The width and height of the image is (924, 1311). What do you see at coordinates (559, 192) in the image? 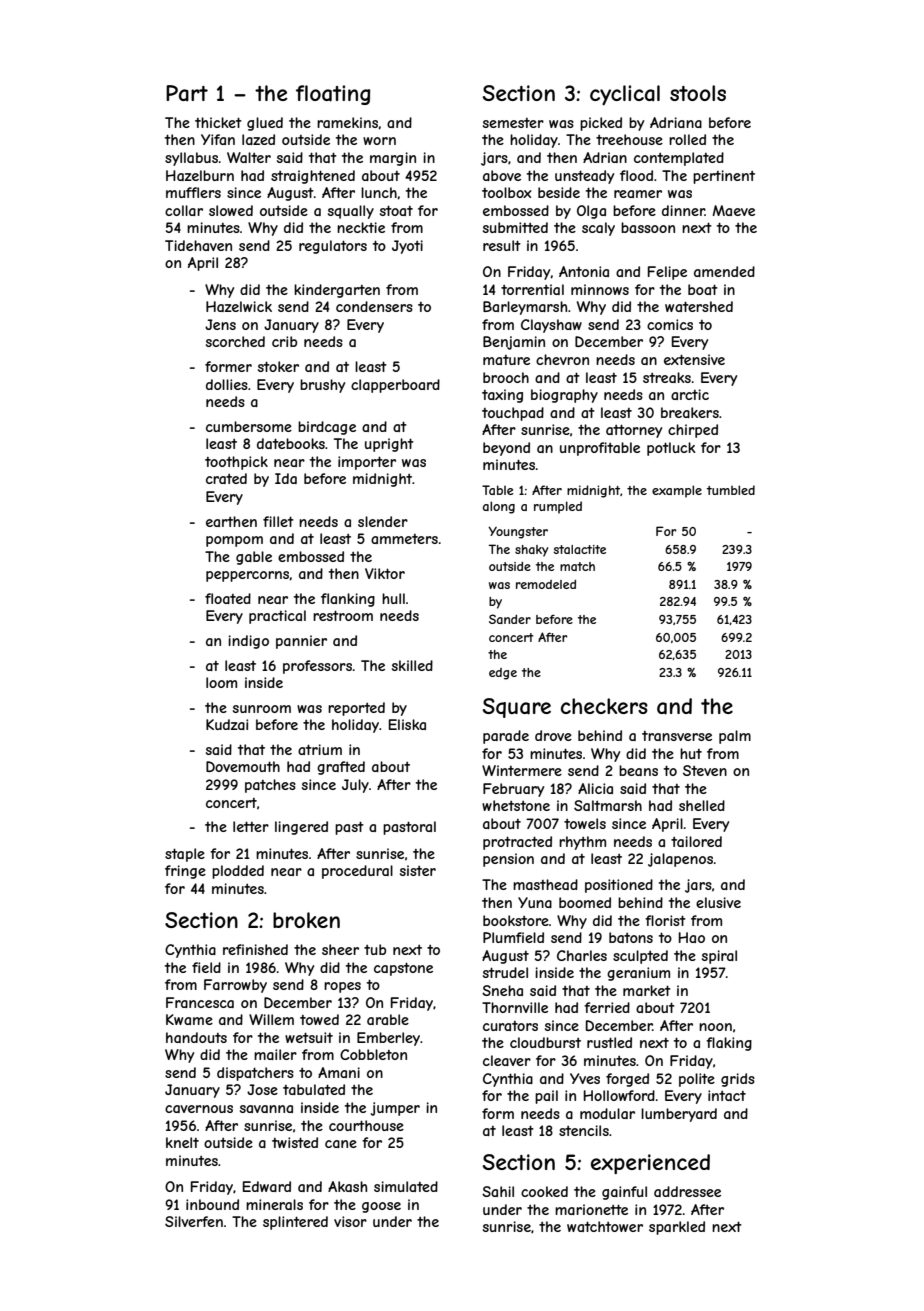
I see `beside` at bounding box center [559, 192].
